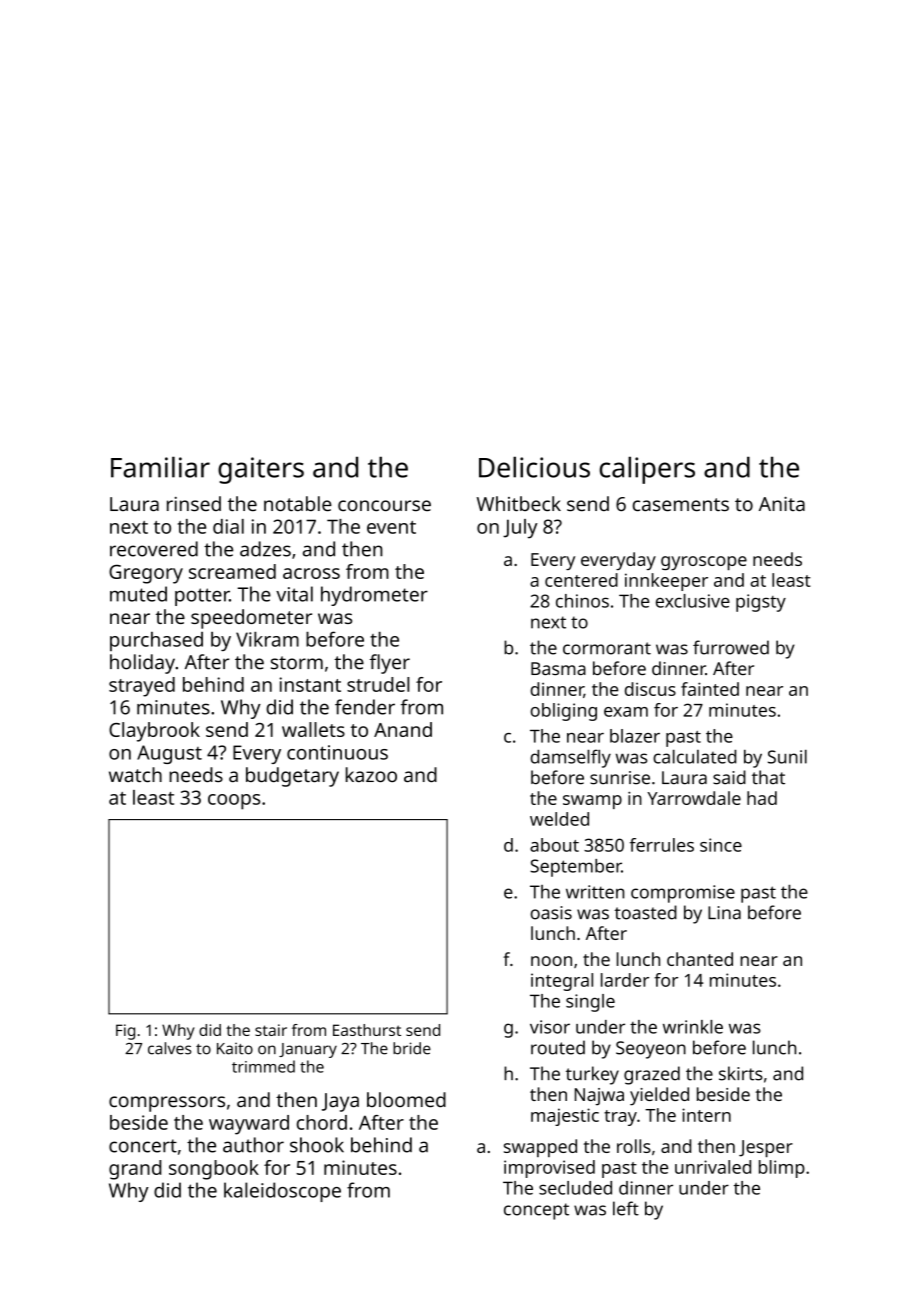  What do you see at coordinates (234, 802) in the screenshot?
I see `coops` at bounding box center [234, 802].
